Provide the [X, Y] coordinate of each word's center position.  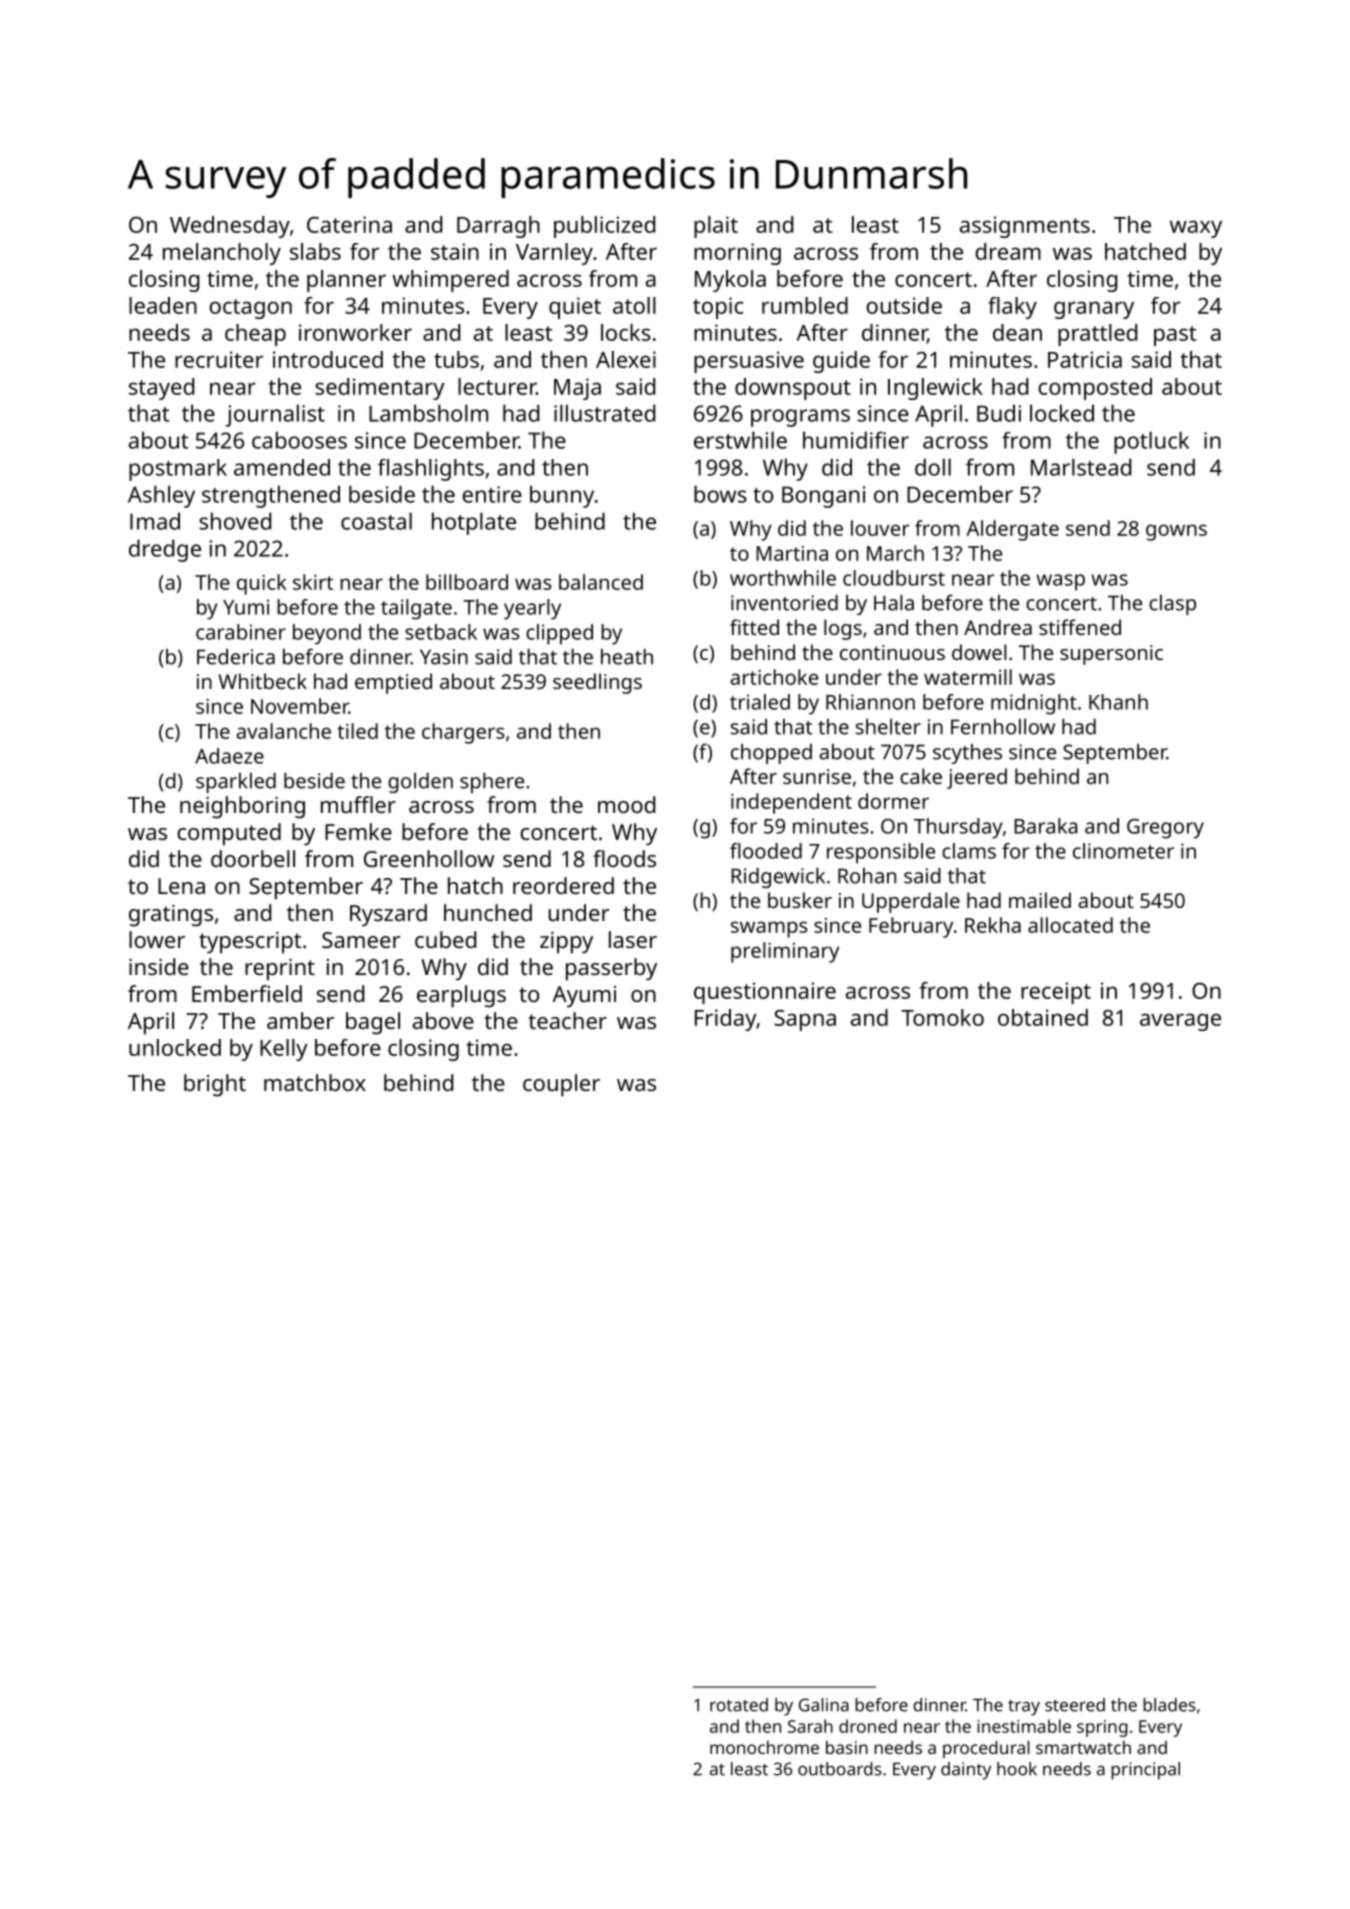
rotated [739, 1705]
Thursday [958, 828]
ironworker [355, 332]
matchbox [315, 1082]
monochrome [764, 1747]
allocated [1070, 925]
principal [1145, 1771]
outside [904, 305]
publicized [604, 227]
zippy [566, 943]
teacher [567, 1020]
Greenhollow [429, 858]
